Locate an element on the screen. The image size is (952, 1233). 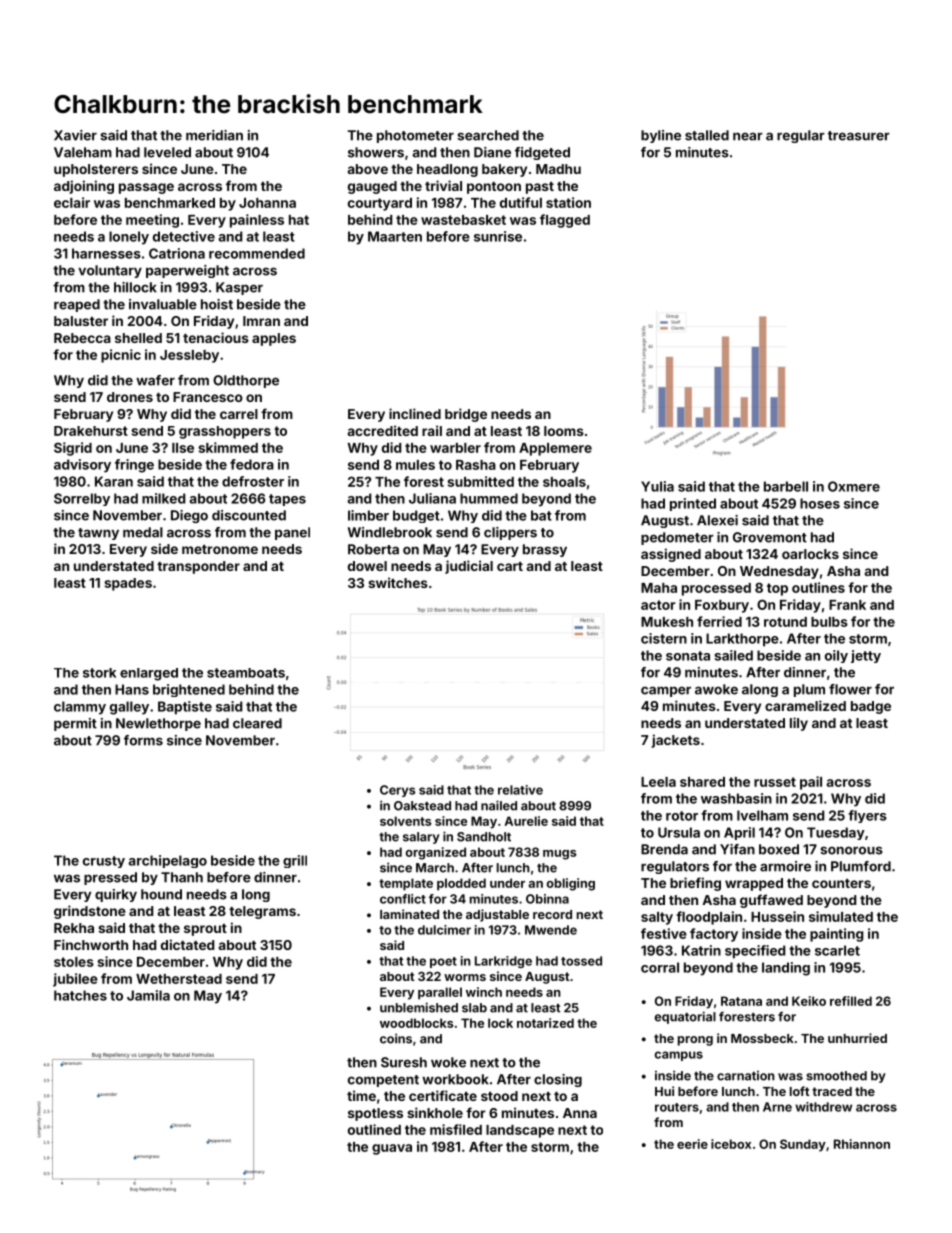
sprout is located at coordinates (205, 930).
